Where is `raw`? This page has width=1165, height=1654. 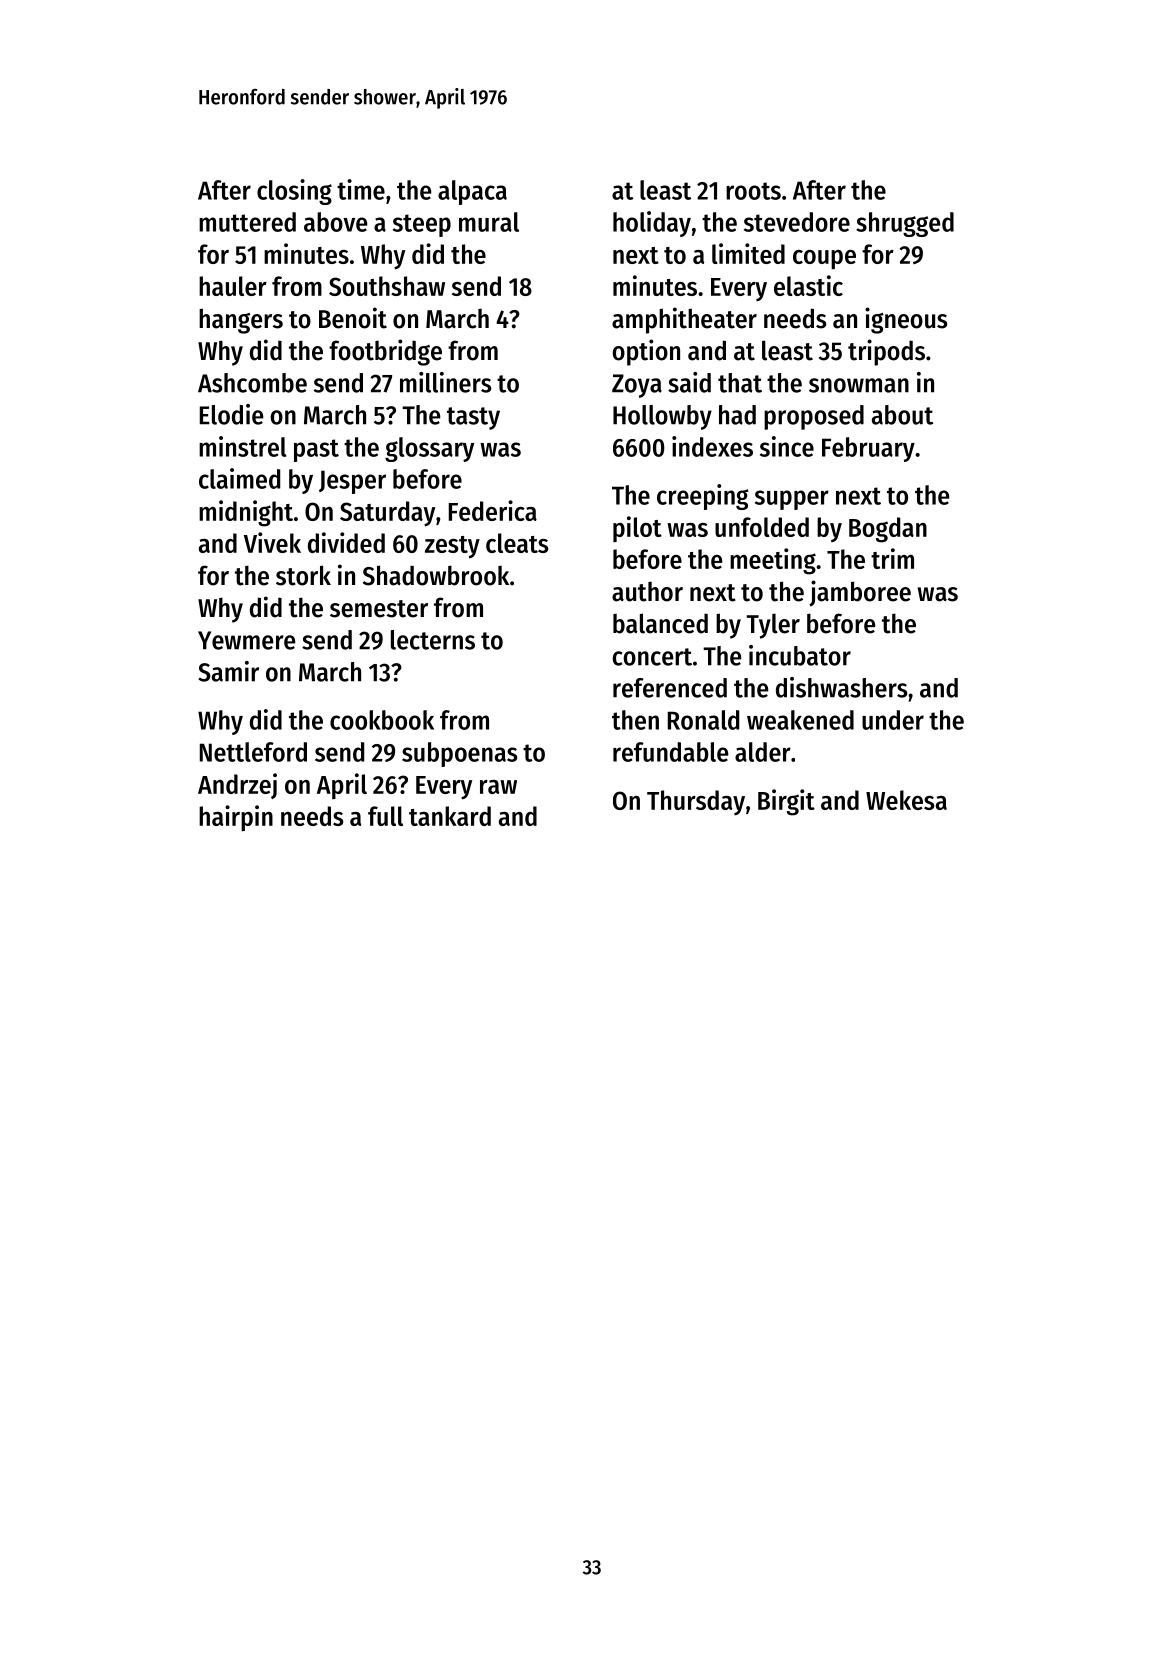 raw is located at coordinates (498, 787).
